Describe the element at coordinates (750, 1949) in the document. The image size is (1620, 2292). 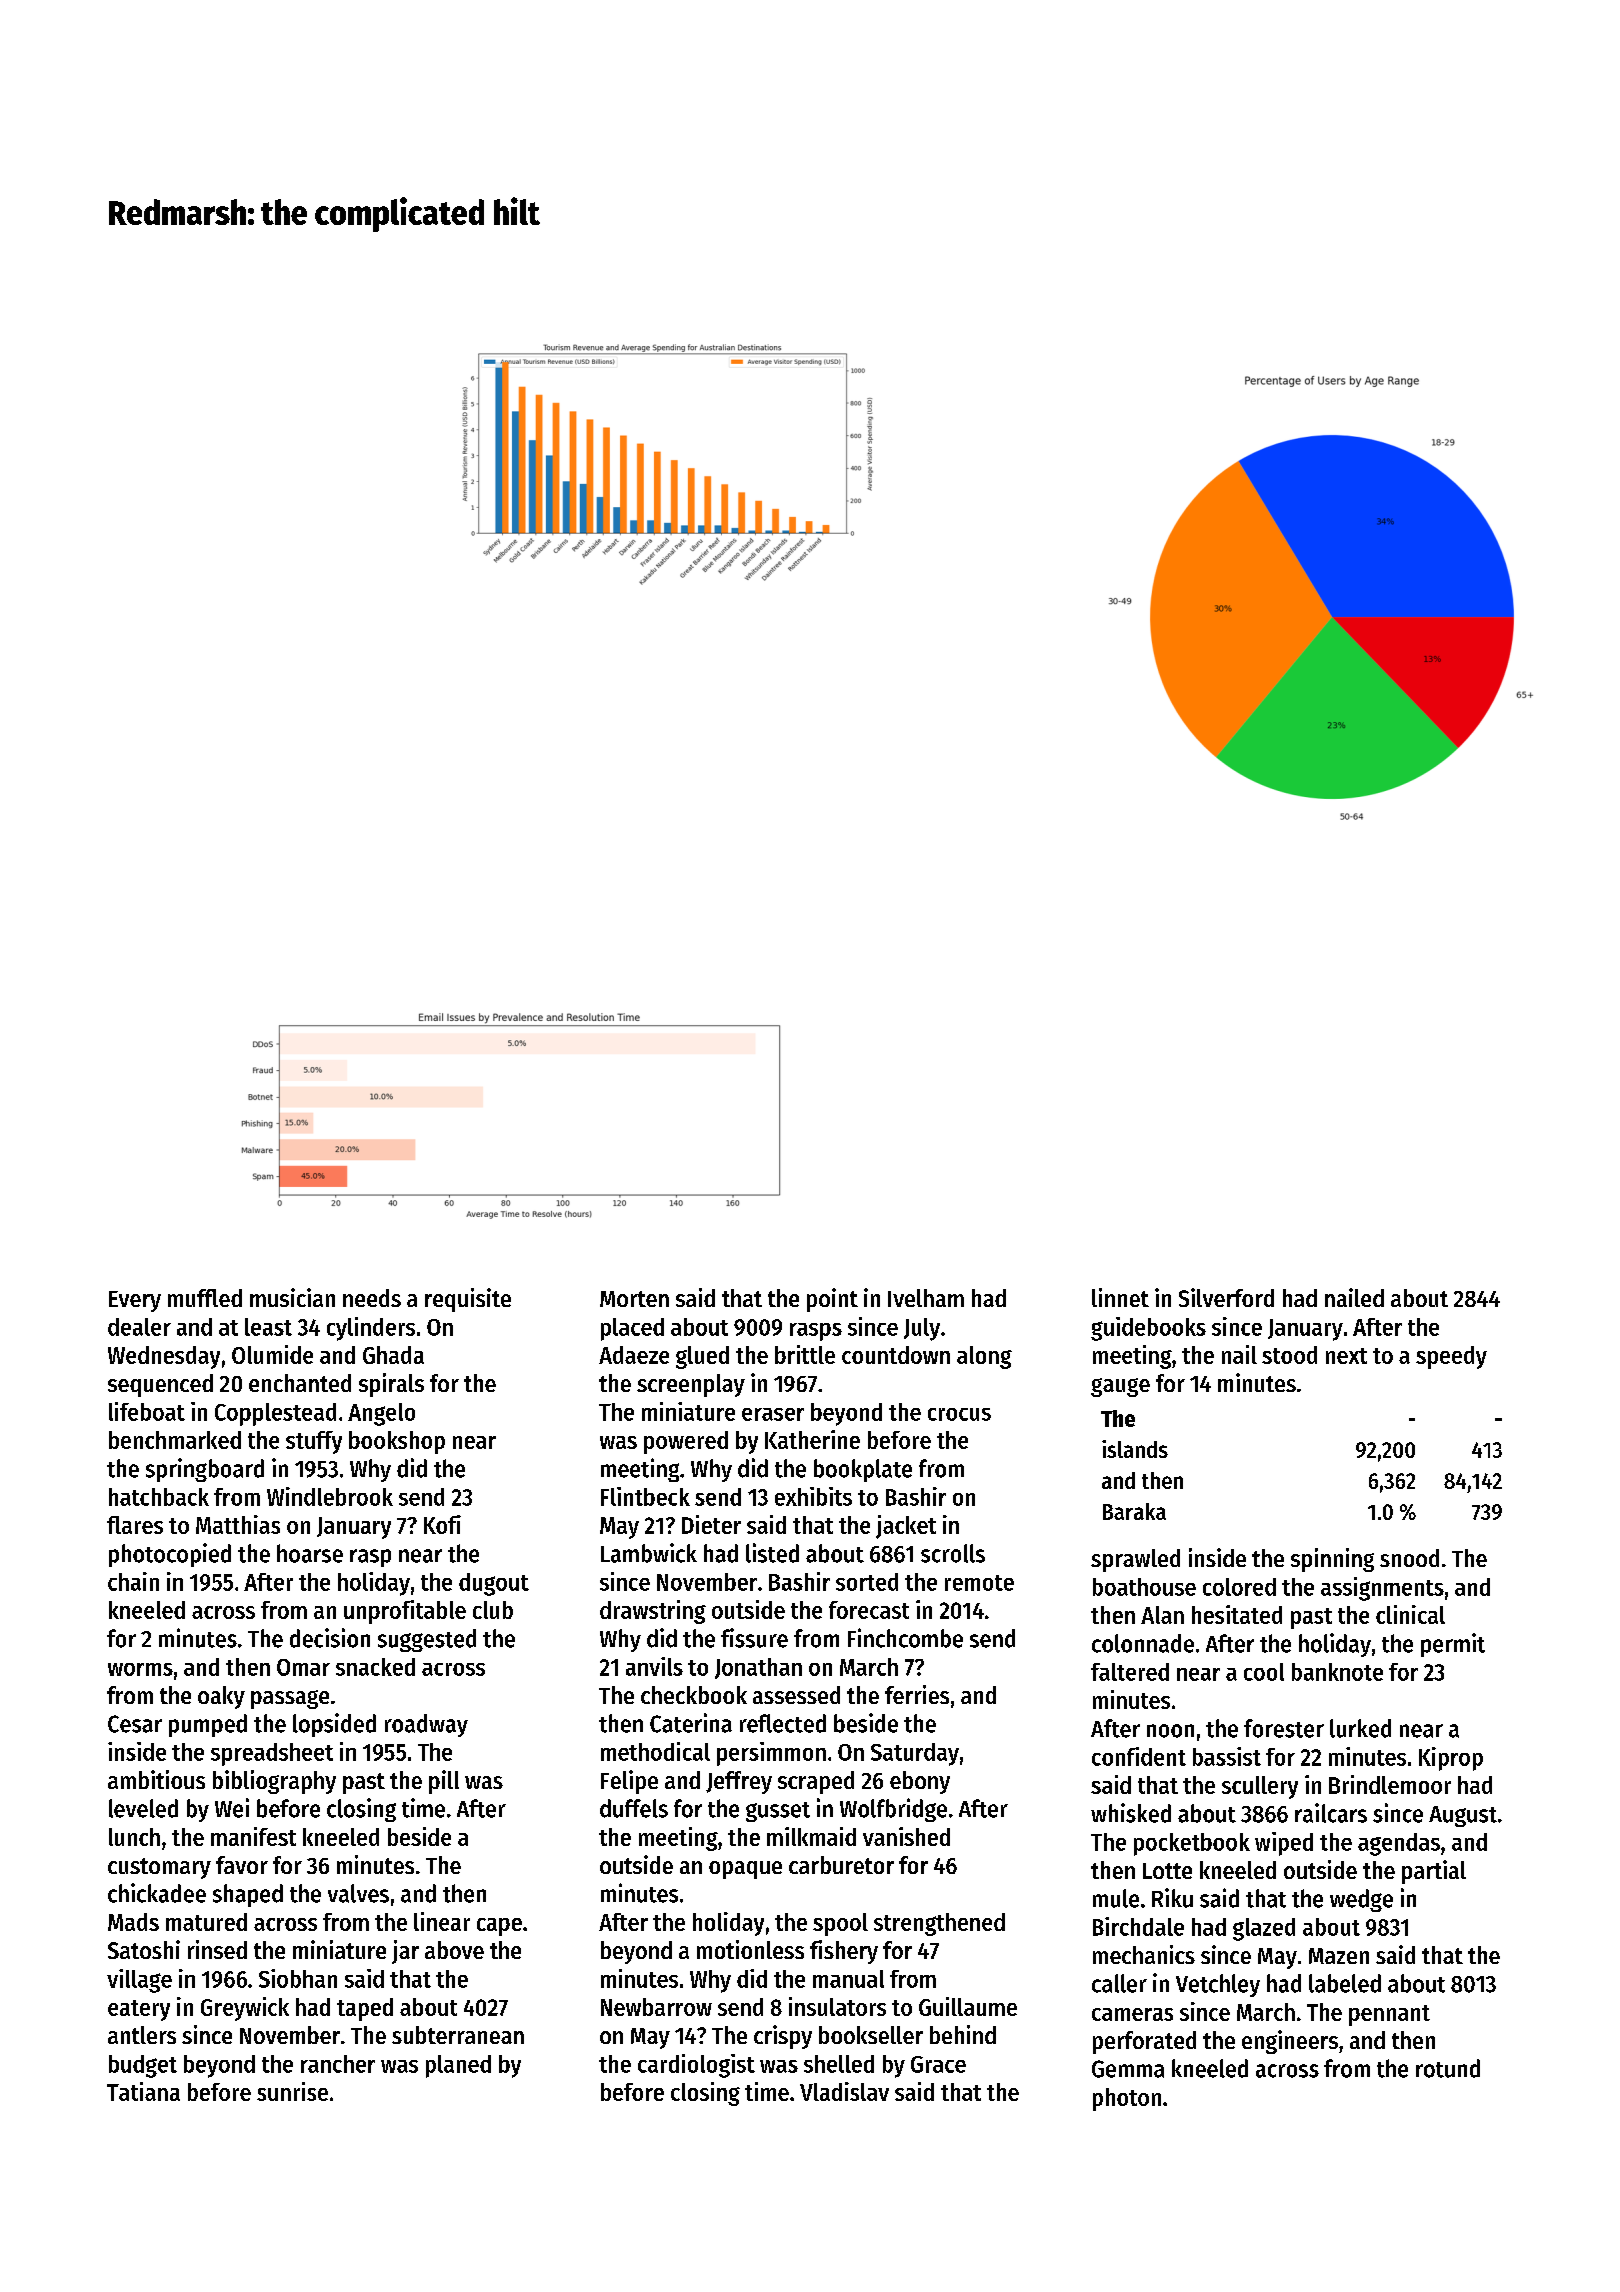
I see `motionless` at that location.
